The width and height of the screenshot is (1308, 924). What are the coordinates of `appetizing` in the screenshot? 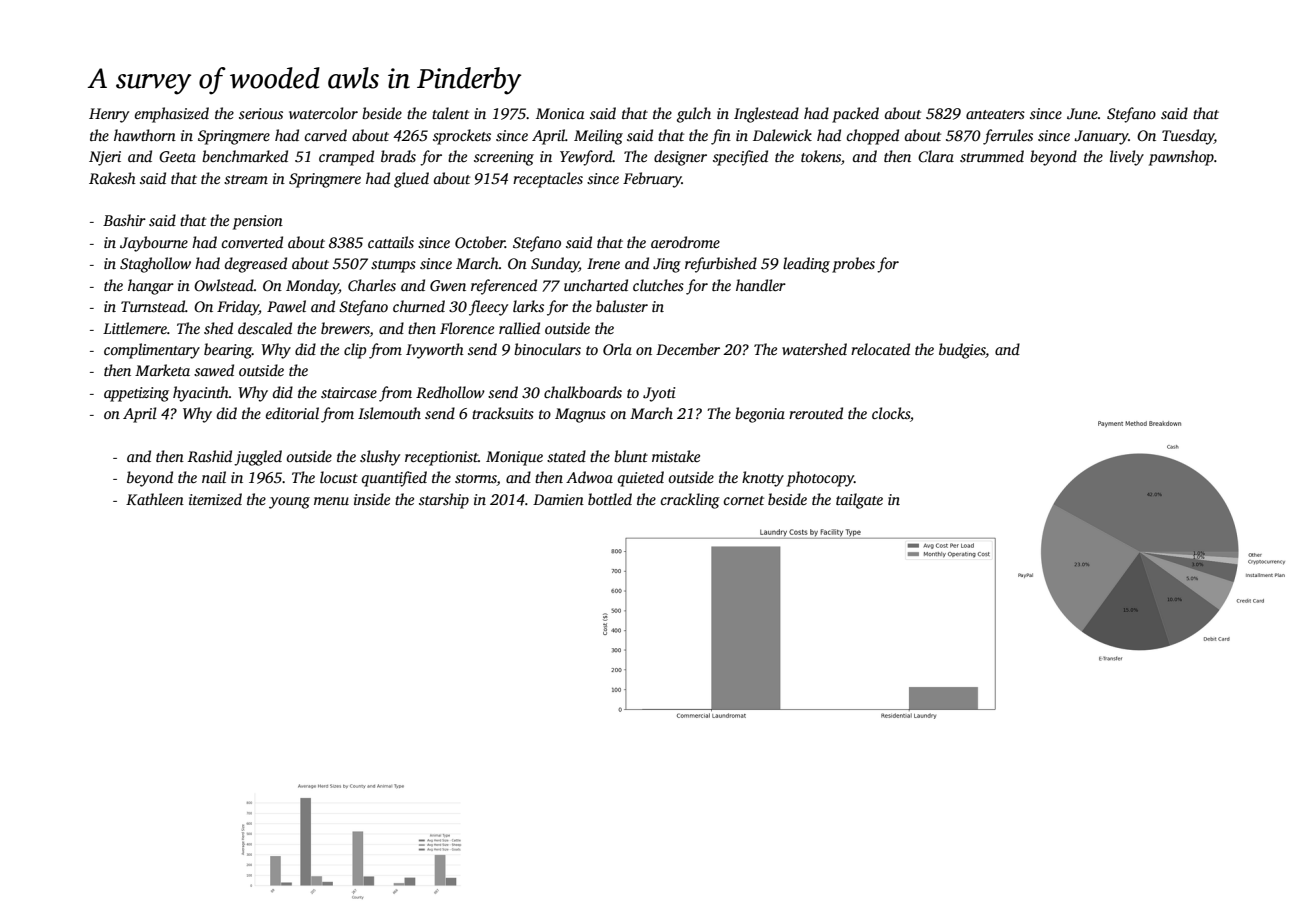 It's located at (136, 394).
